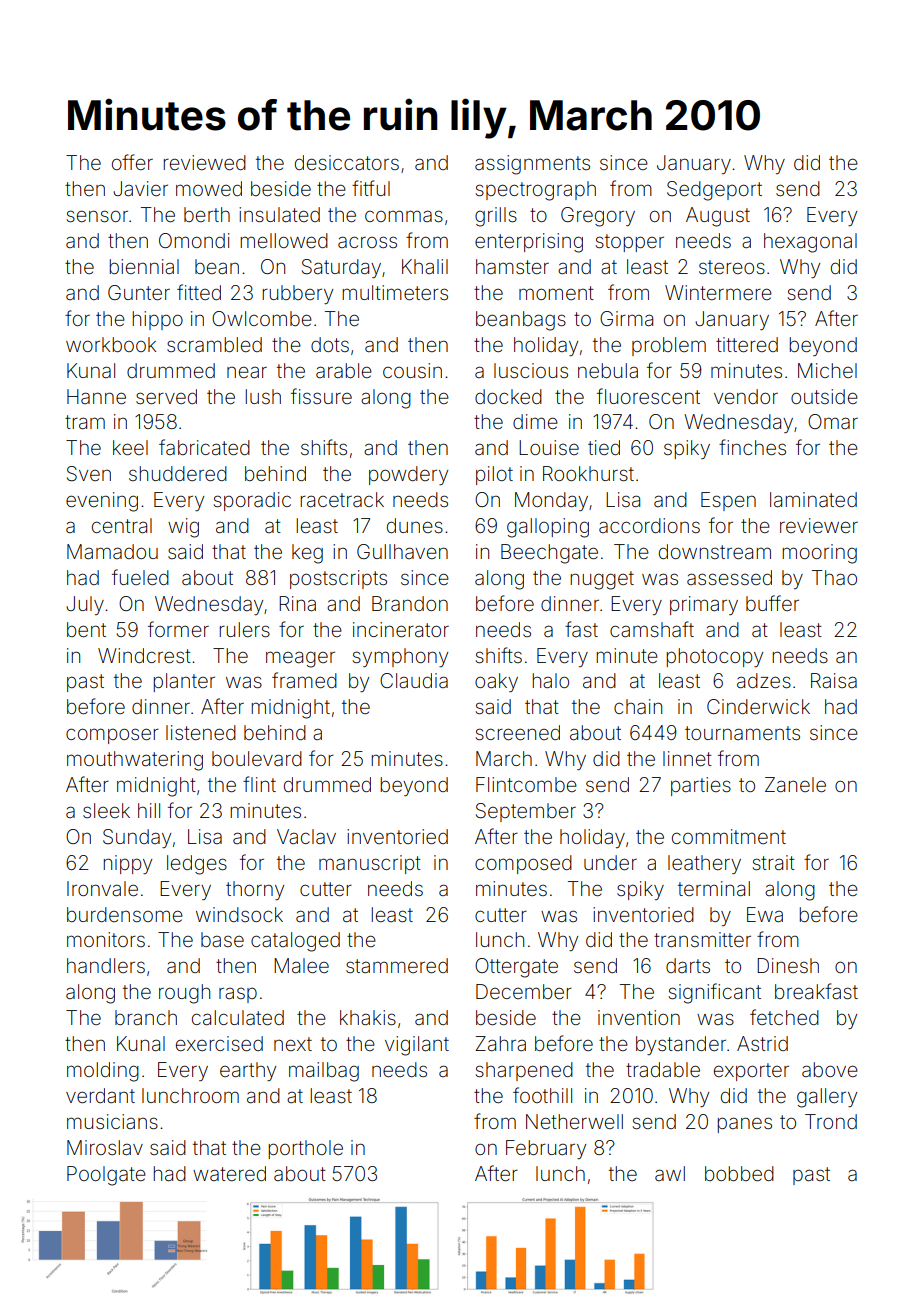 Image resolution: width=924 pixels, height=1314 pixels. I want to click on cousin, so click(412, 370).
